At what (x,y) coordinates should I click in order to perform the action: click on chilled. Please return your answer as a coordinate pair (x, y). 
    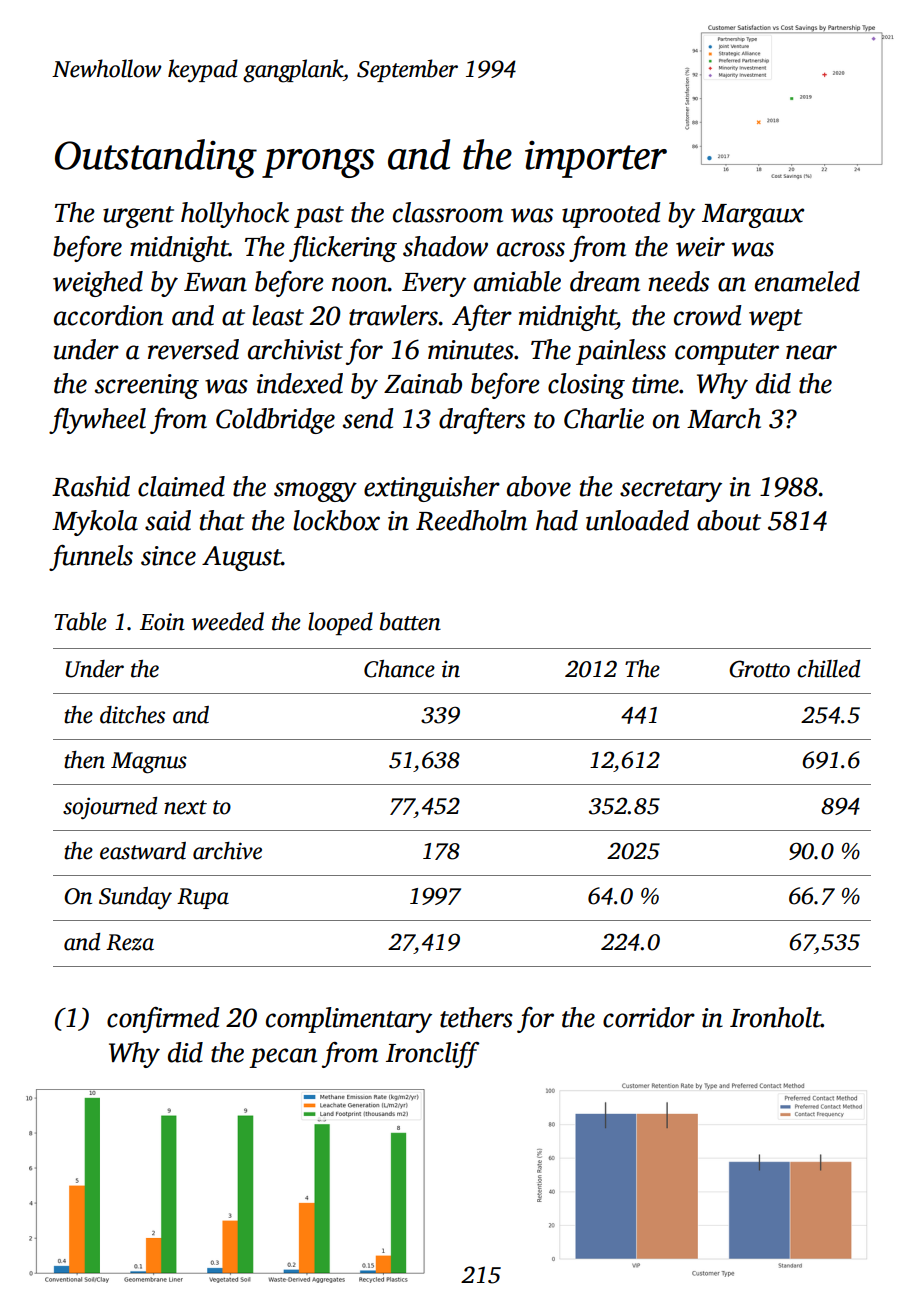
    Looking at the image, I should click on (828, 669).
